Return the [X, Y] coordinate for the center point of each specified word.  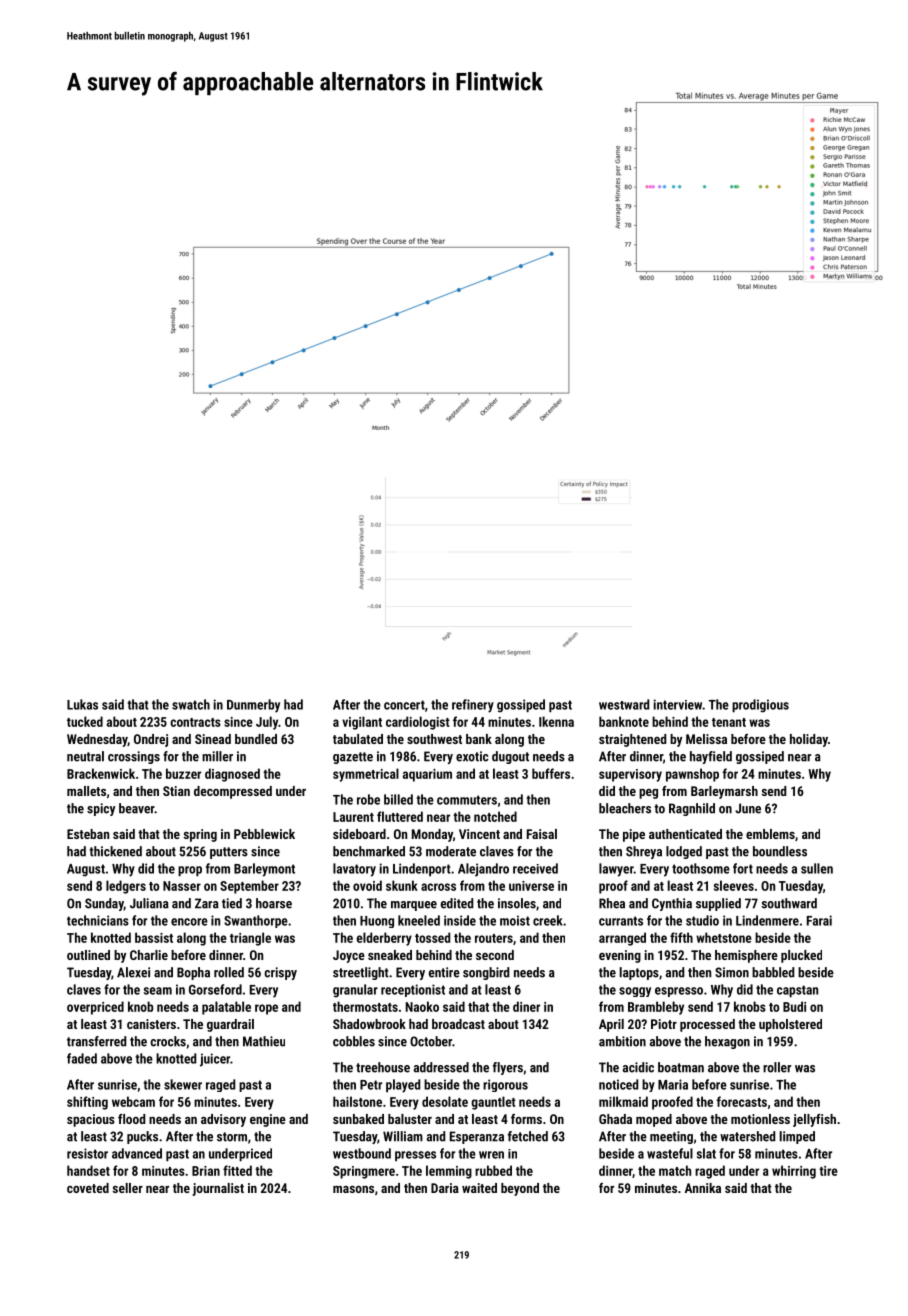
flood [131, 1119]
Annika [703, 1188]
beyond [520, 1189]
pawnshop [692, 775]
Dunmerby [253, 706]
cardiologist [418, 723]
